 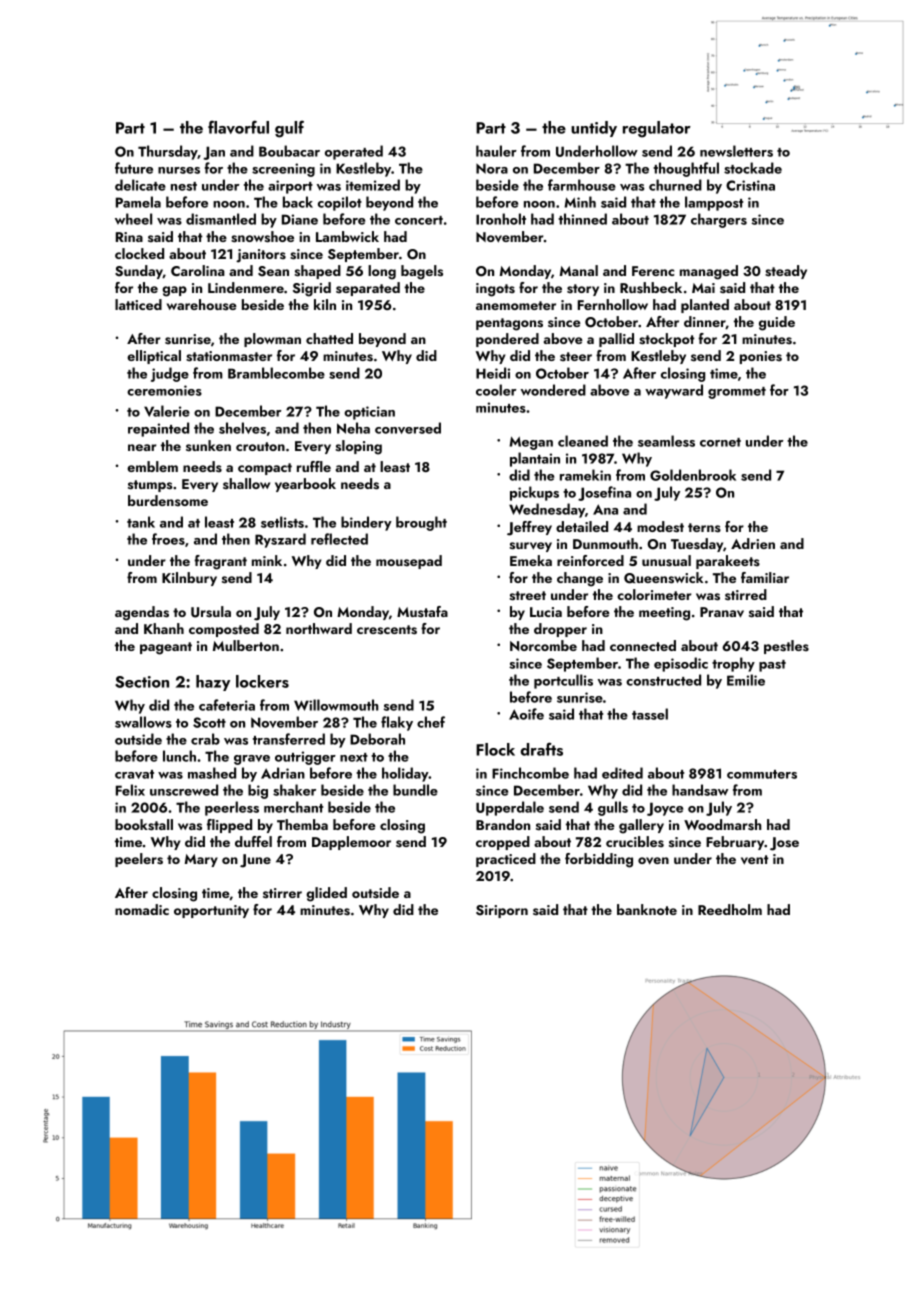 What do you see at coordinates (493, 373) in the document?
I see `Heidi` at bounding box center [493, 373].
